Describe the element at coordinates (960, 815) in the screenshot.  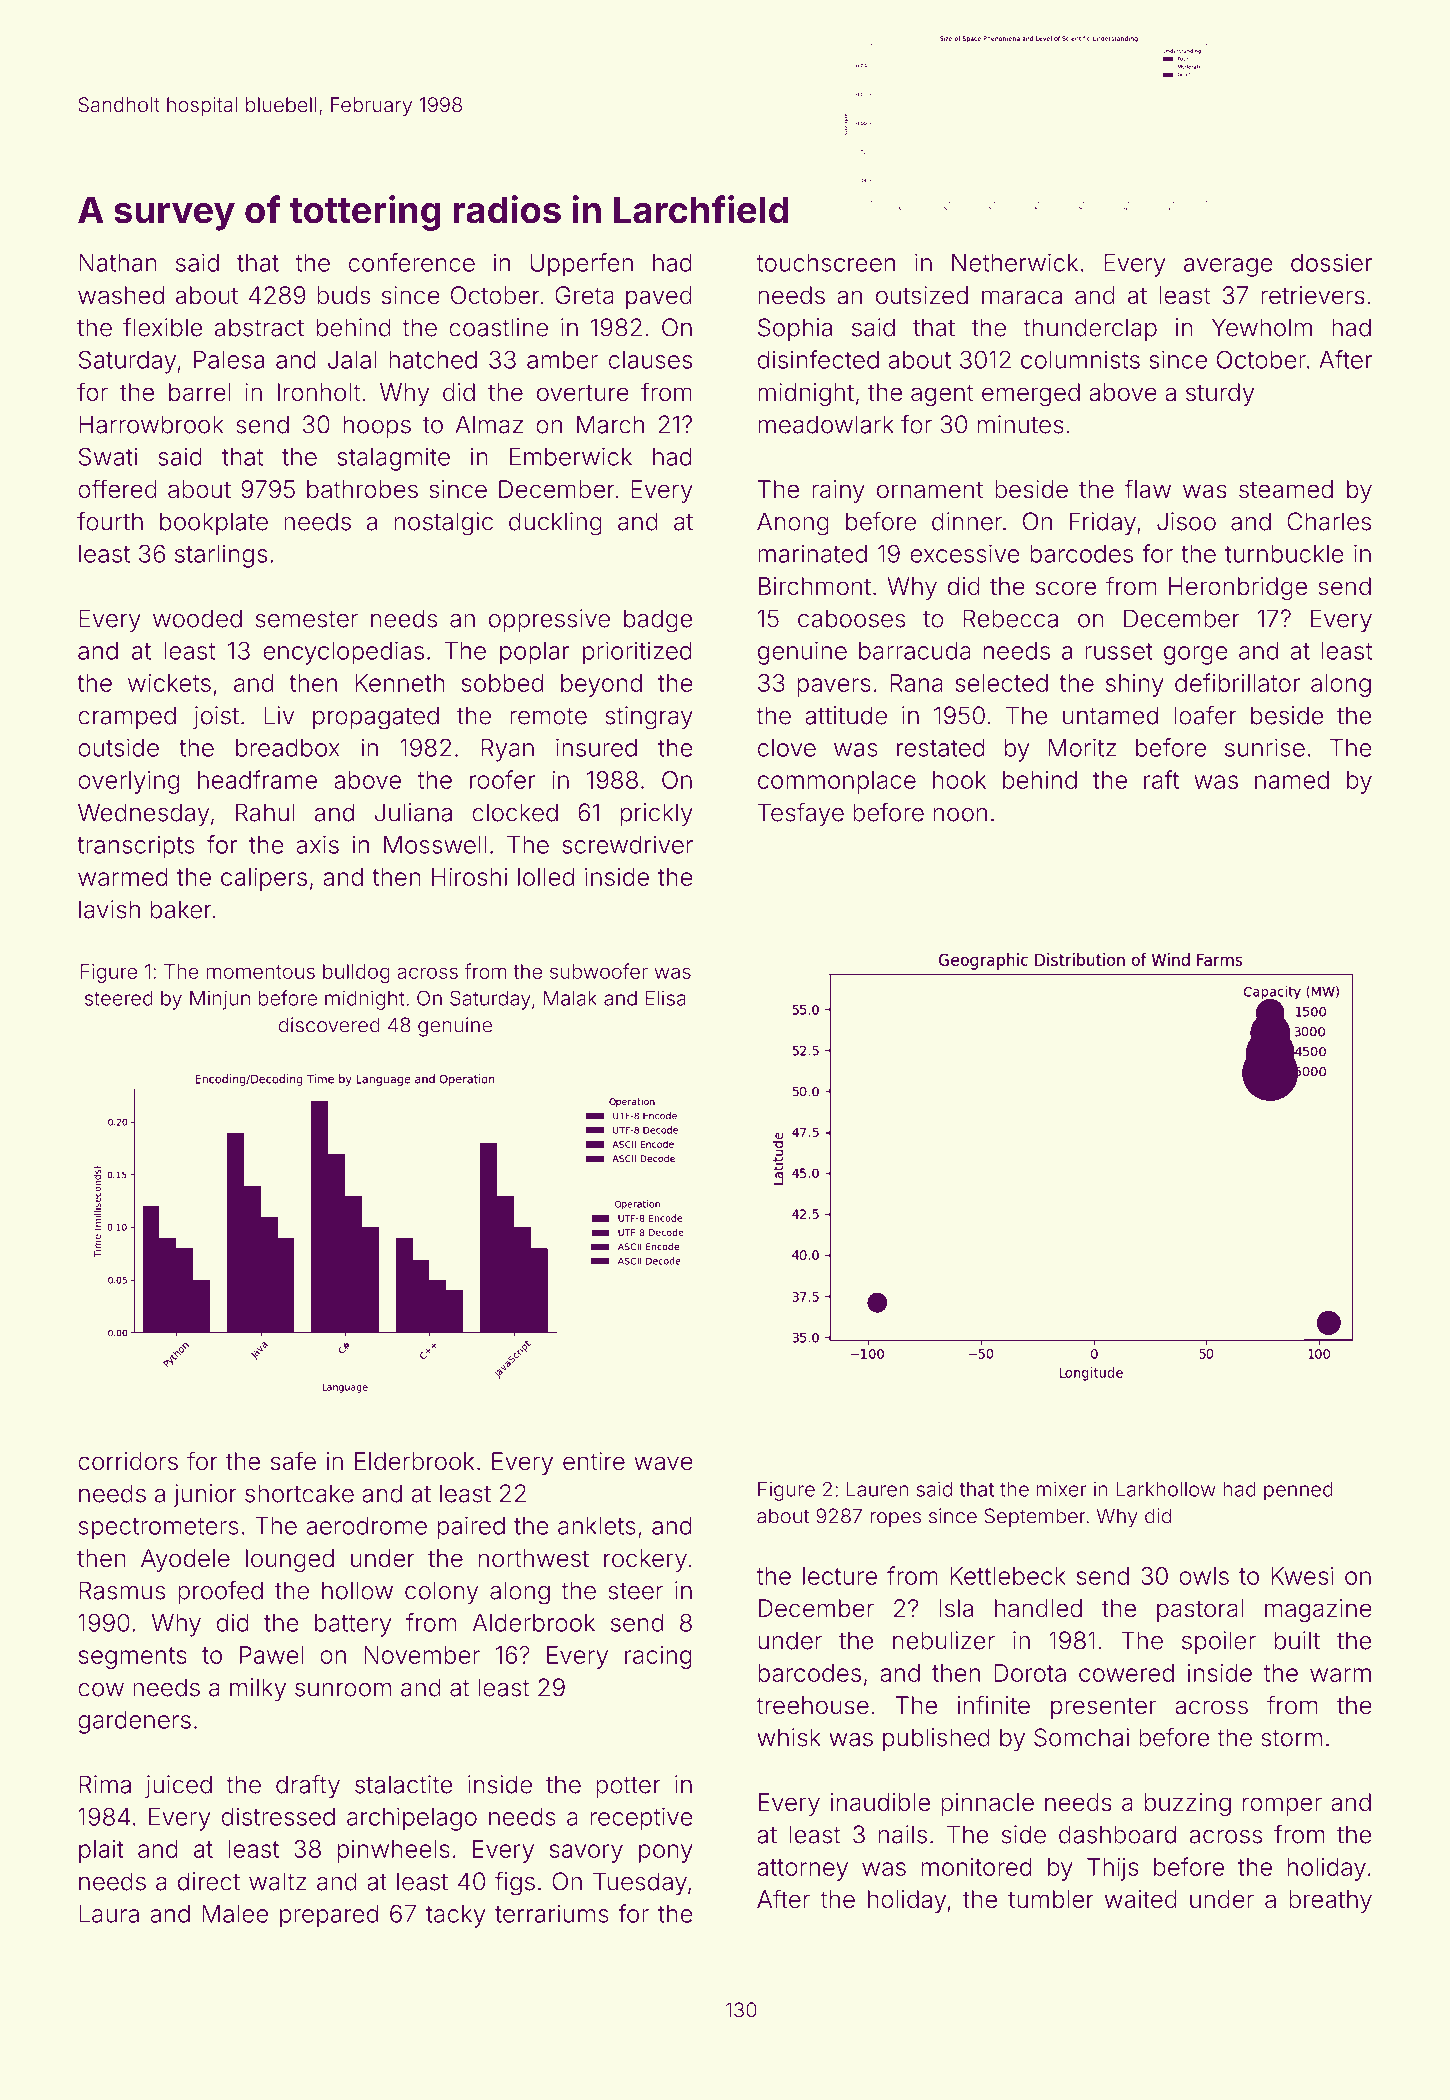
I see `noon` at that location.
